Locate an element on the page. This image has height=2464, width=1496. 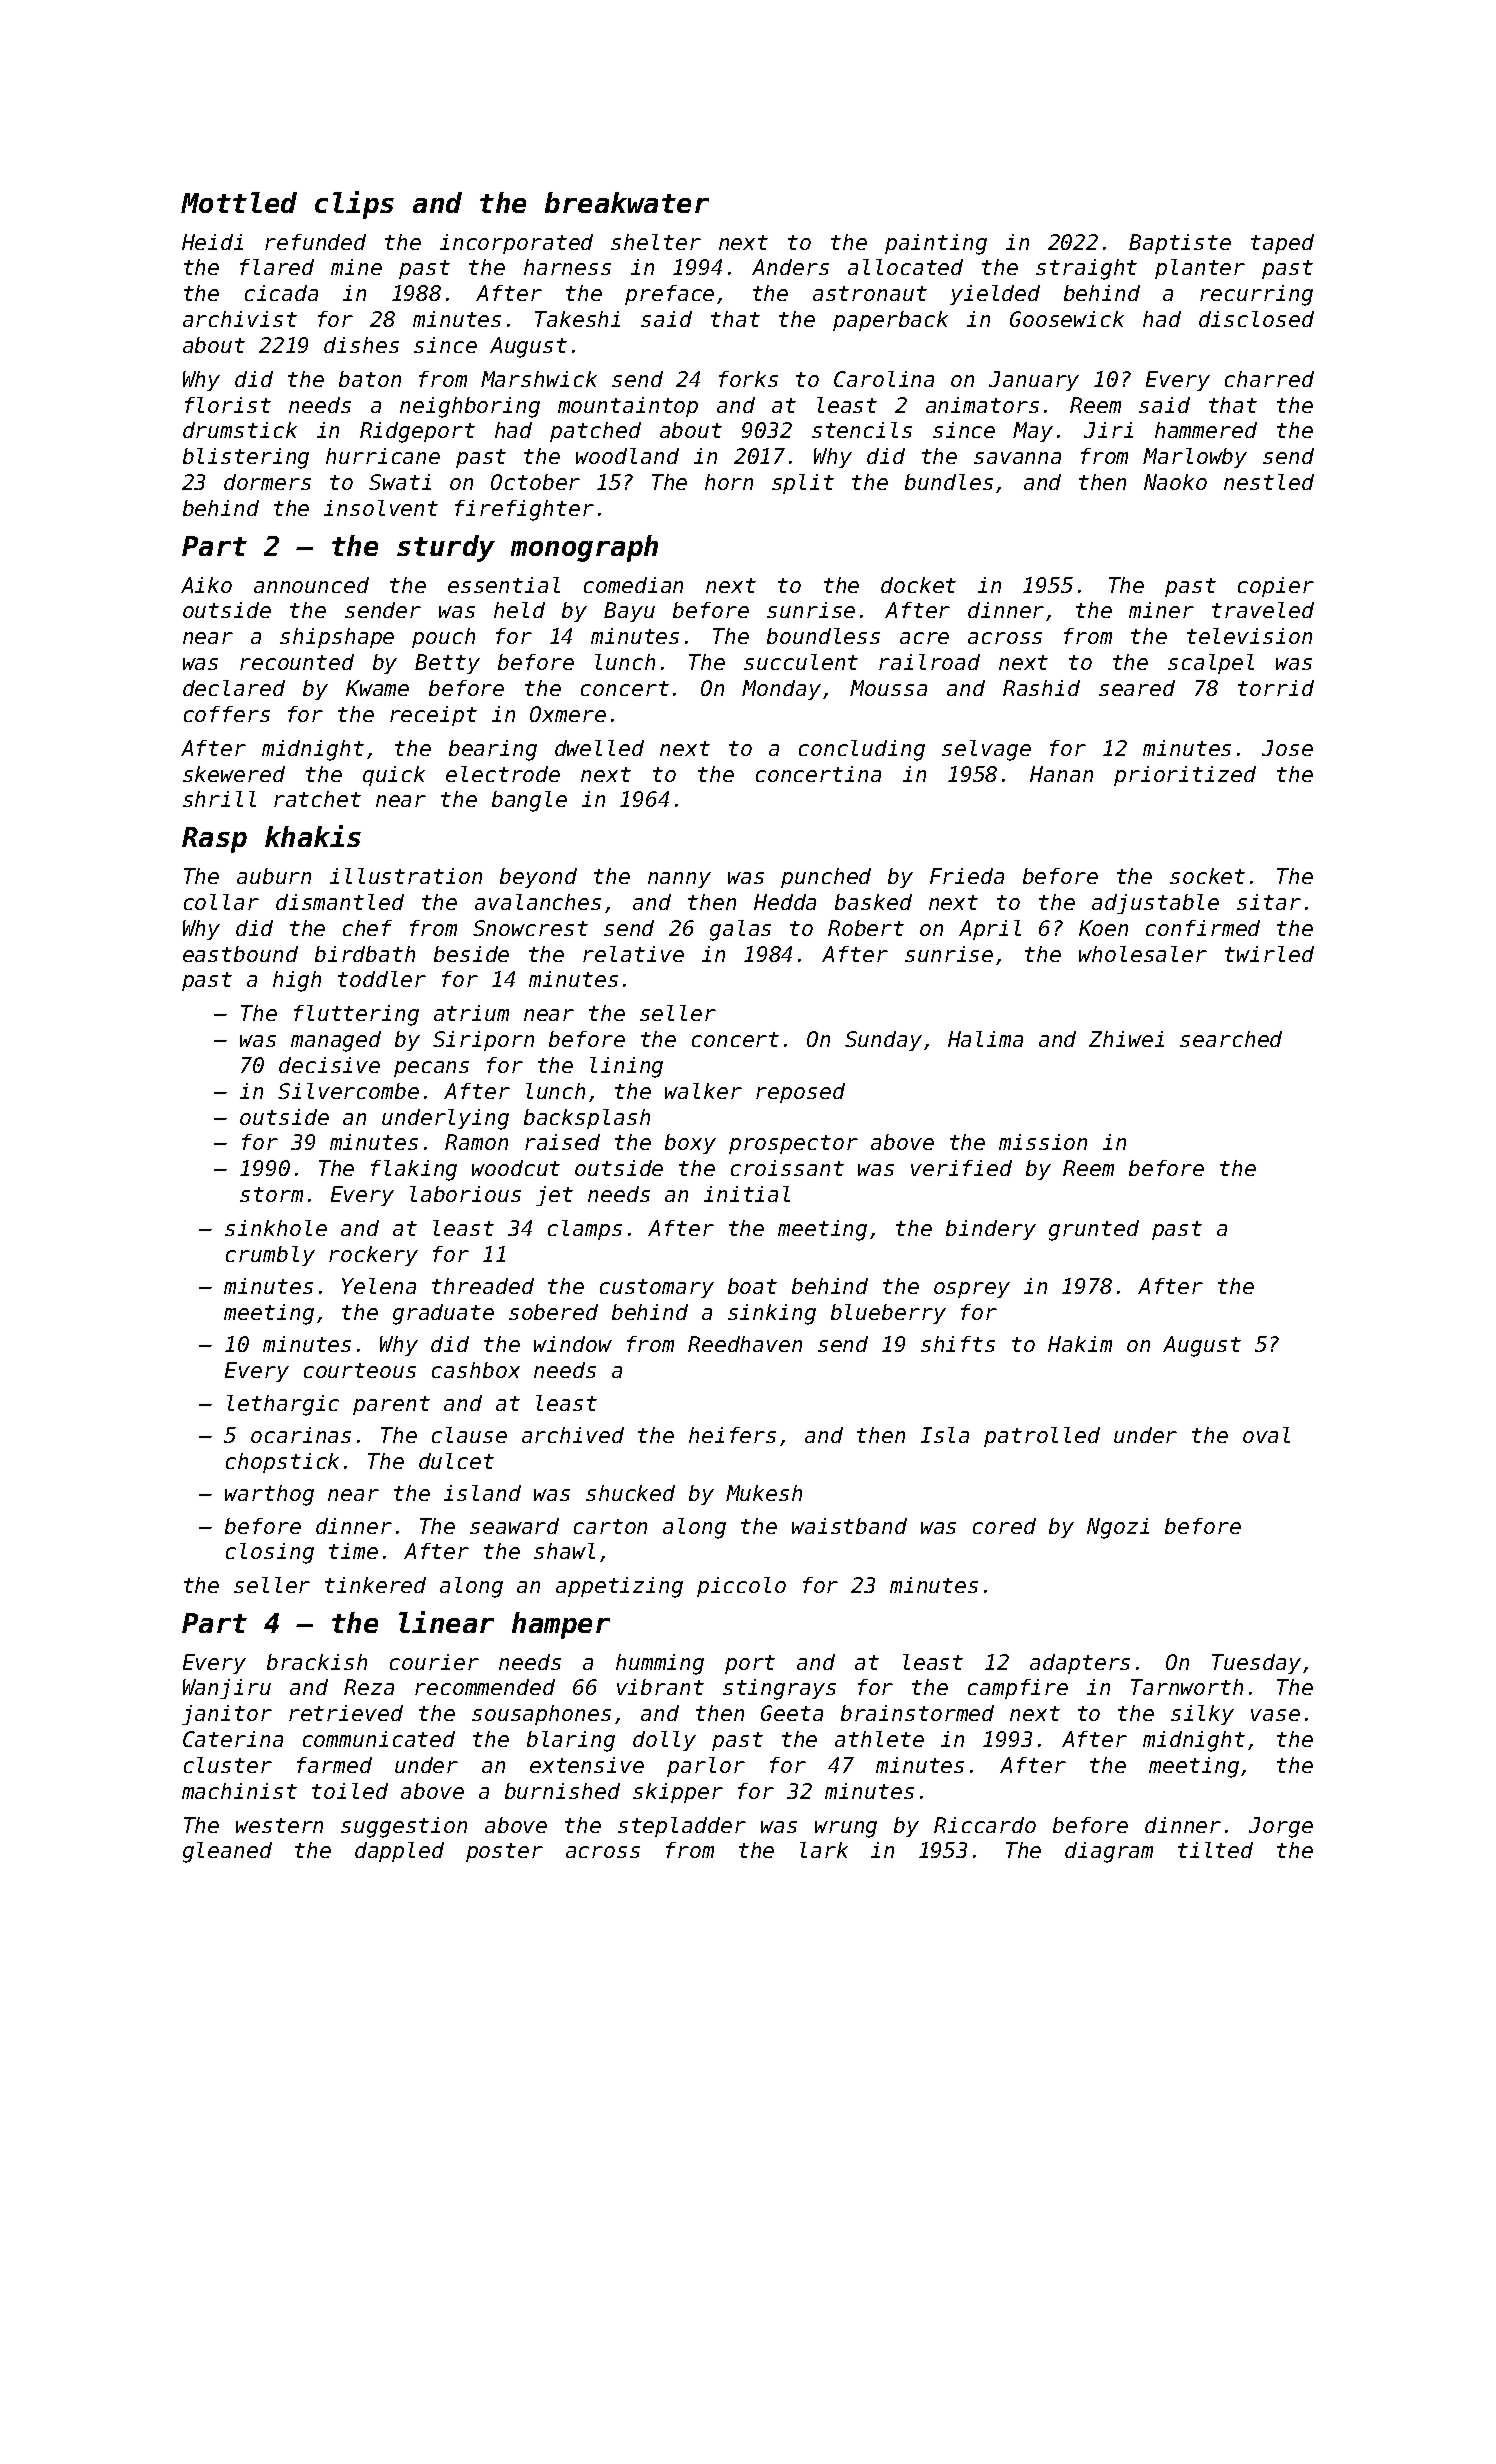
gleaned is located at coordinates (227, 1852).
